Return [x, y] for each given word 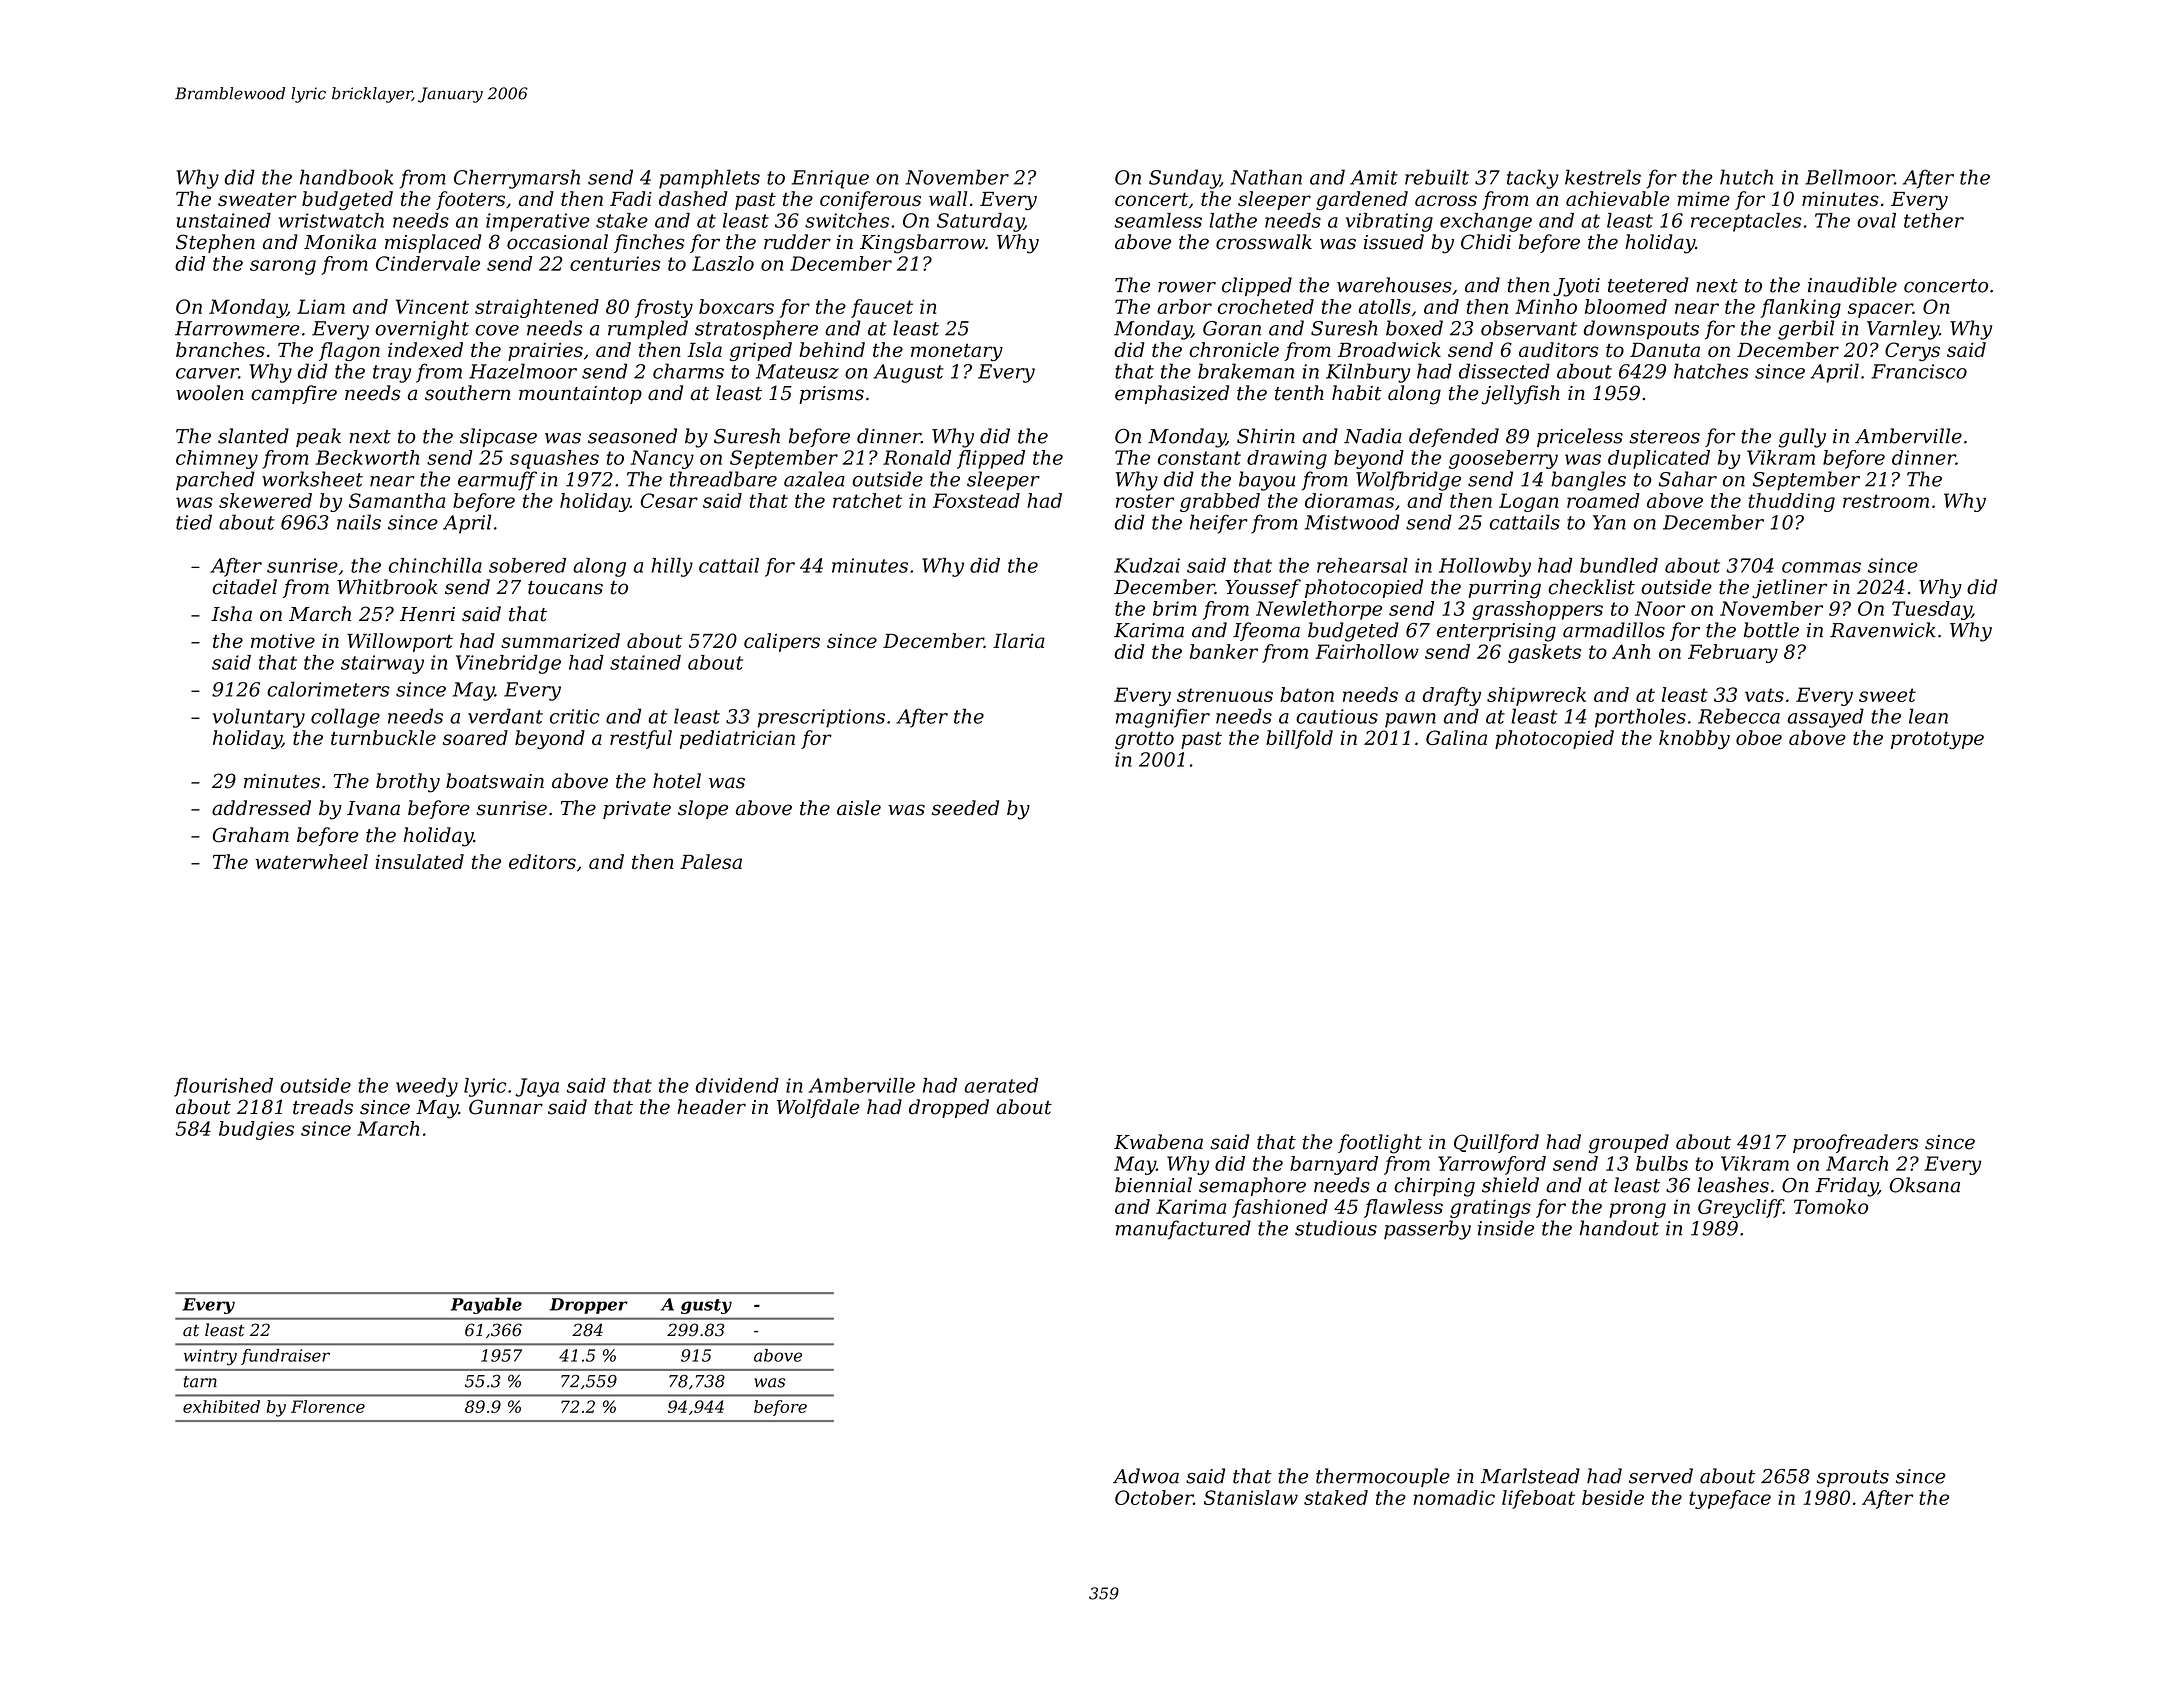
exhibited [221, 1406]
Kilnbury [1368, 373]
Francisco [1919, 371]
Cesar [669, 500]
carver [207, 373]
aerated [1001, 1085]
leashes [1733, 1185]
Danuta [1665, 350]
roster [1145, 501]
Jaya [537, 1087]
